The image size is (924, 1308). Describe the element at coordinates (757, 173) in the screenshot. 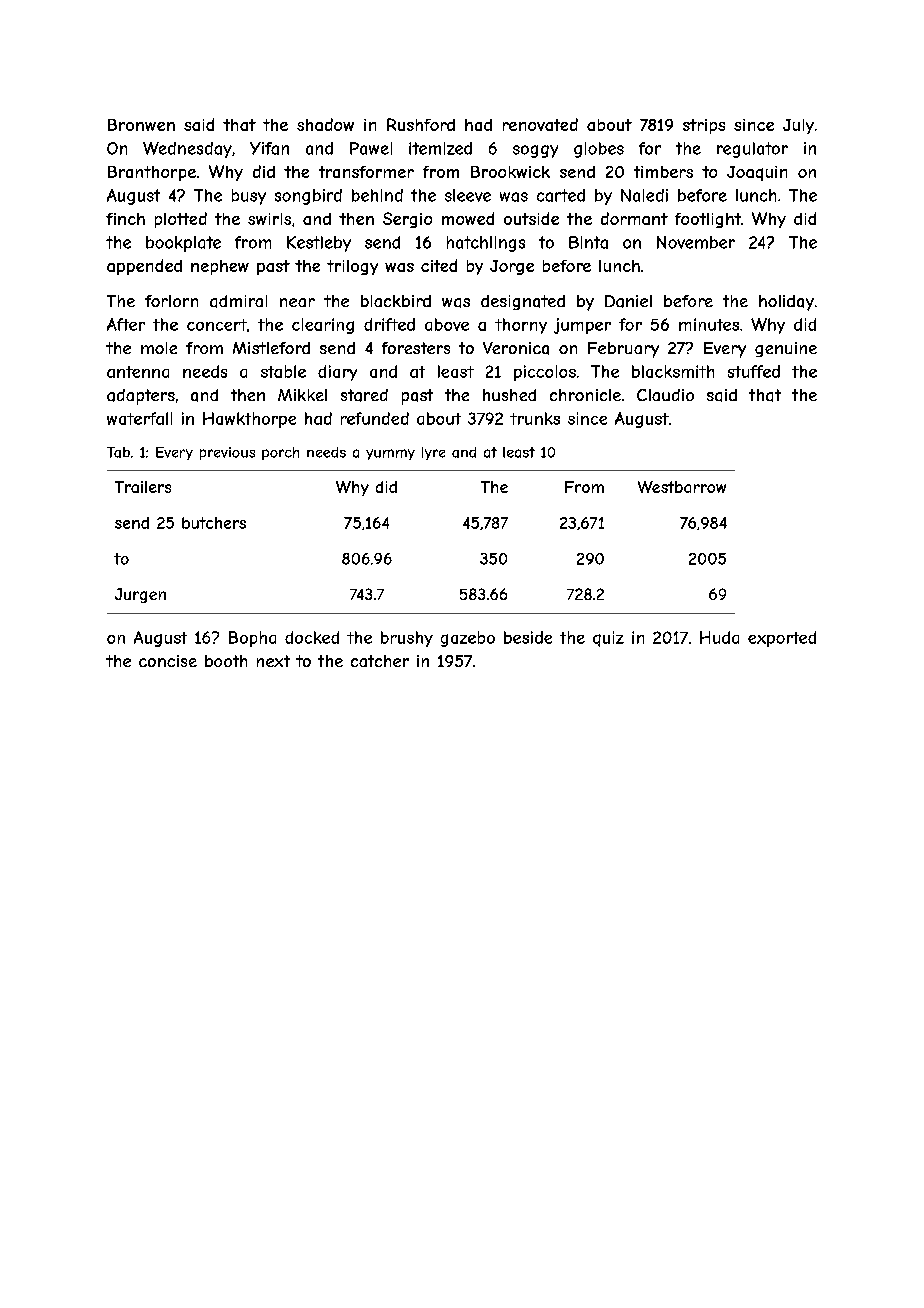

I see `Joaquin` at that location.
